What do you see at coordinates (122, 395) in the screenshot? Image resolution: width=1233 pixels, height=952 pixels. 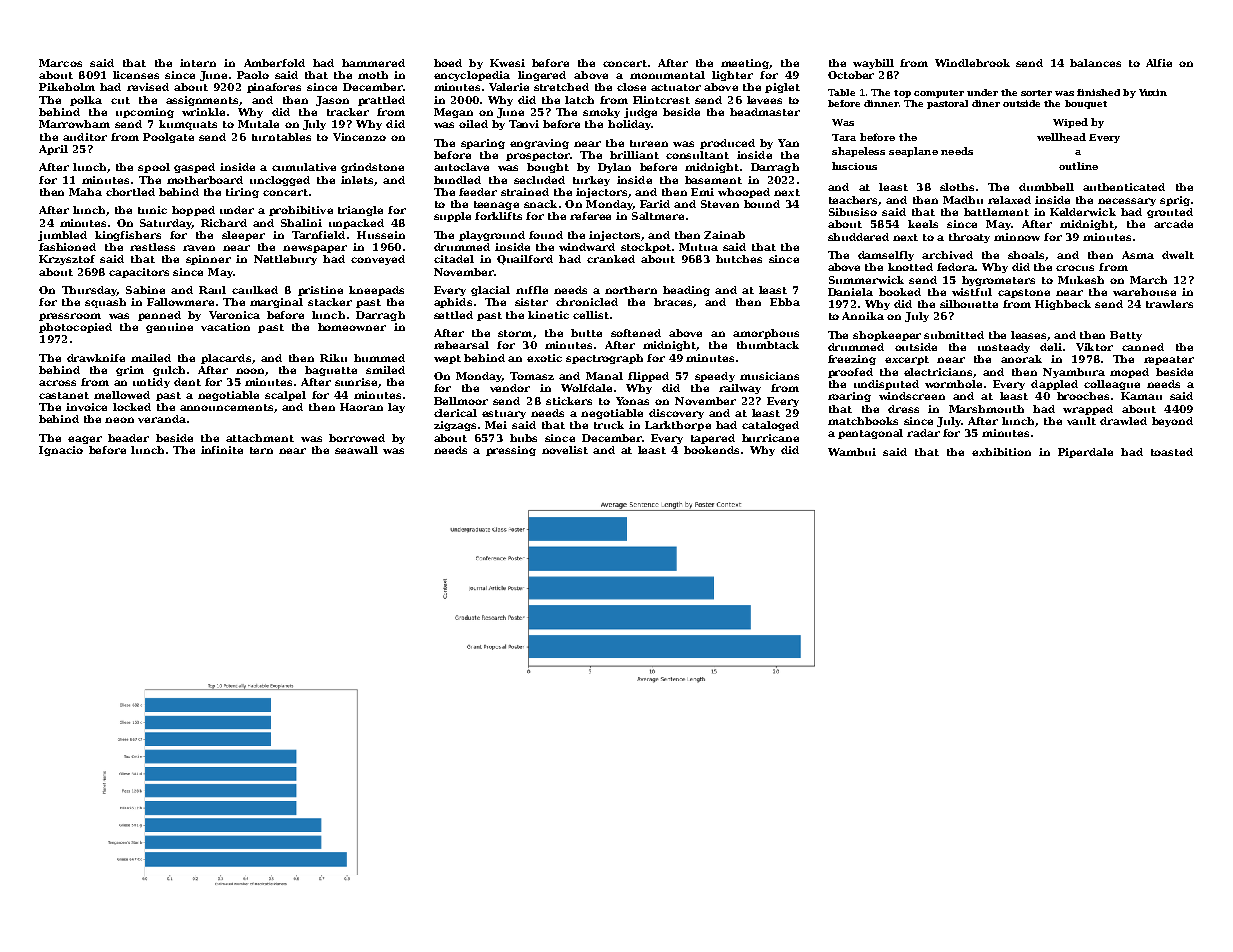 I see `mellowed` at bounding box center [122, 395].
